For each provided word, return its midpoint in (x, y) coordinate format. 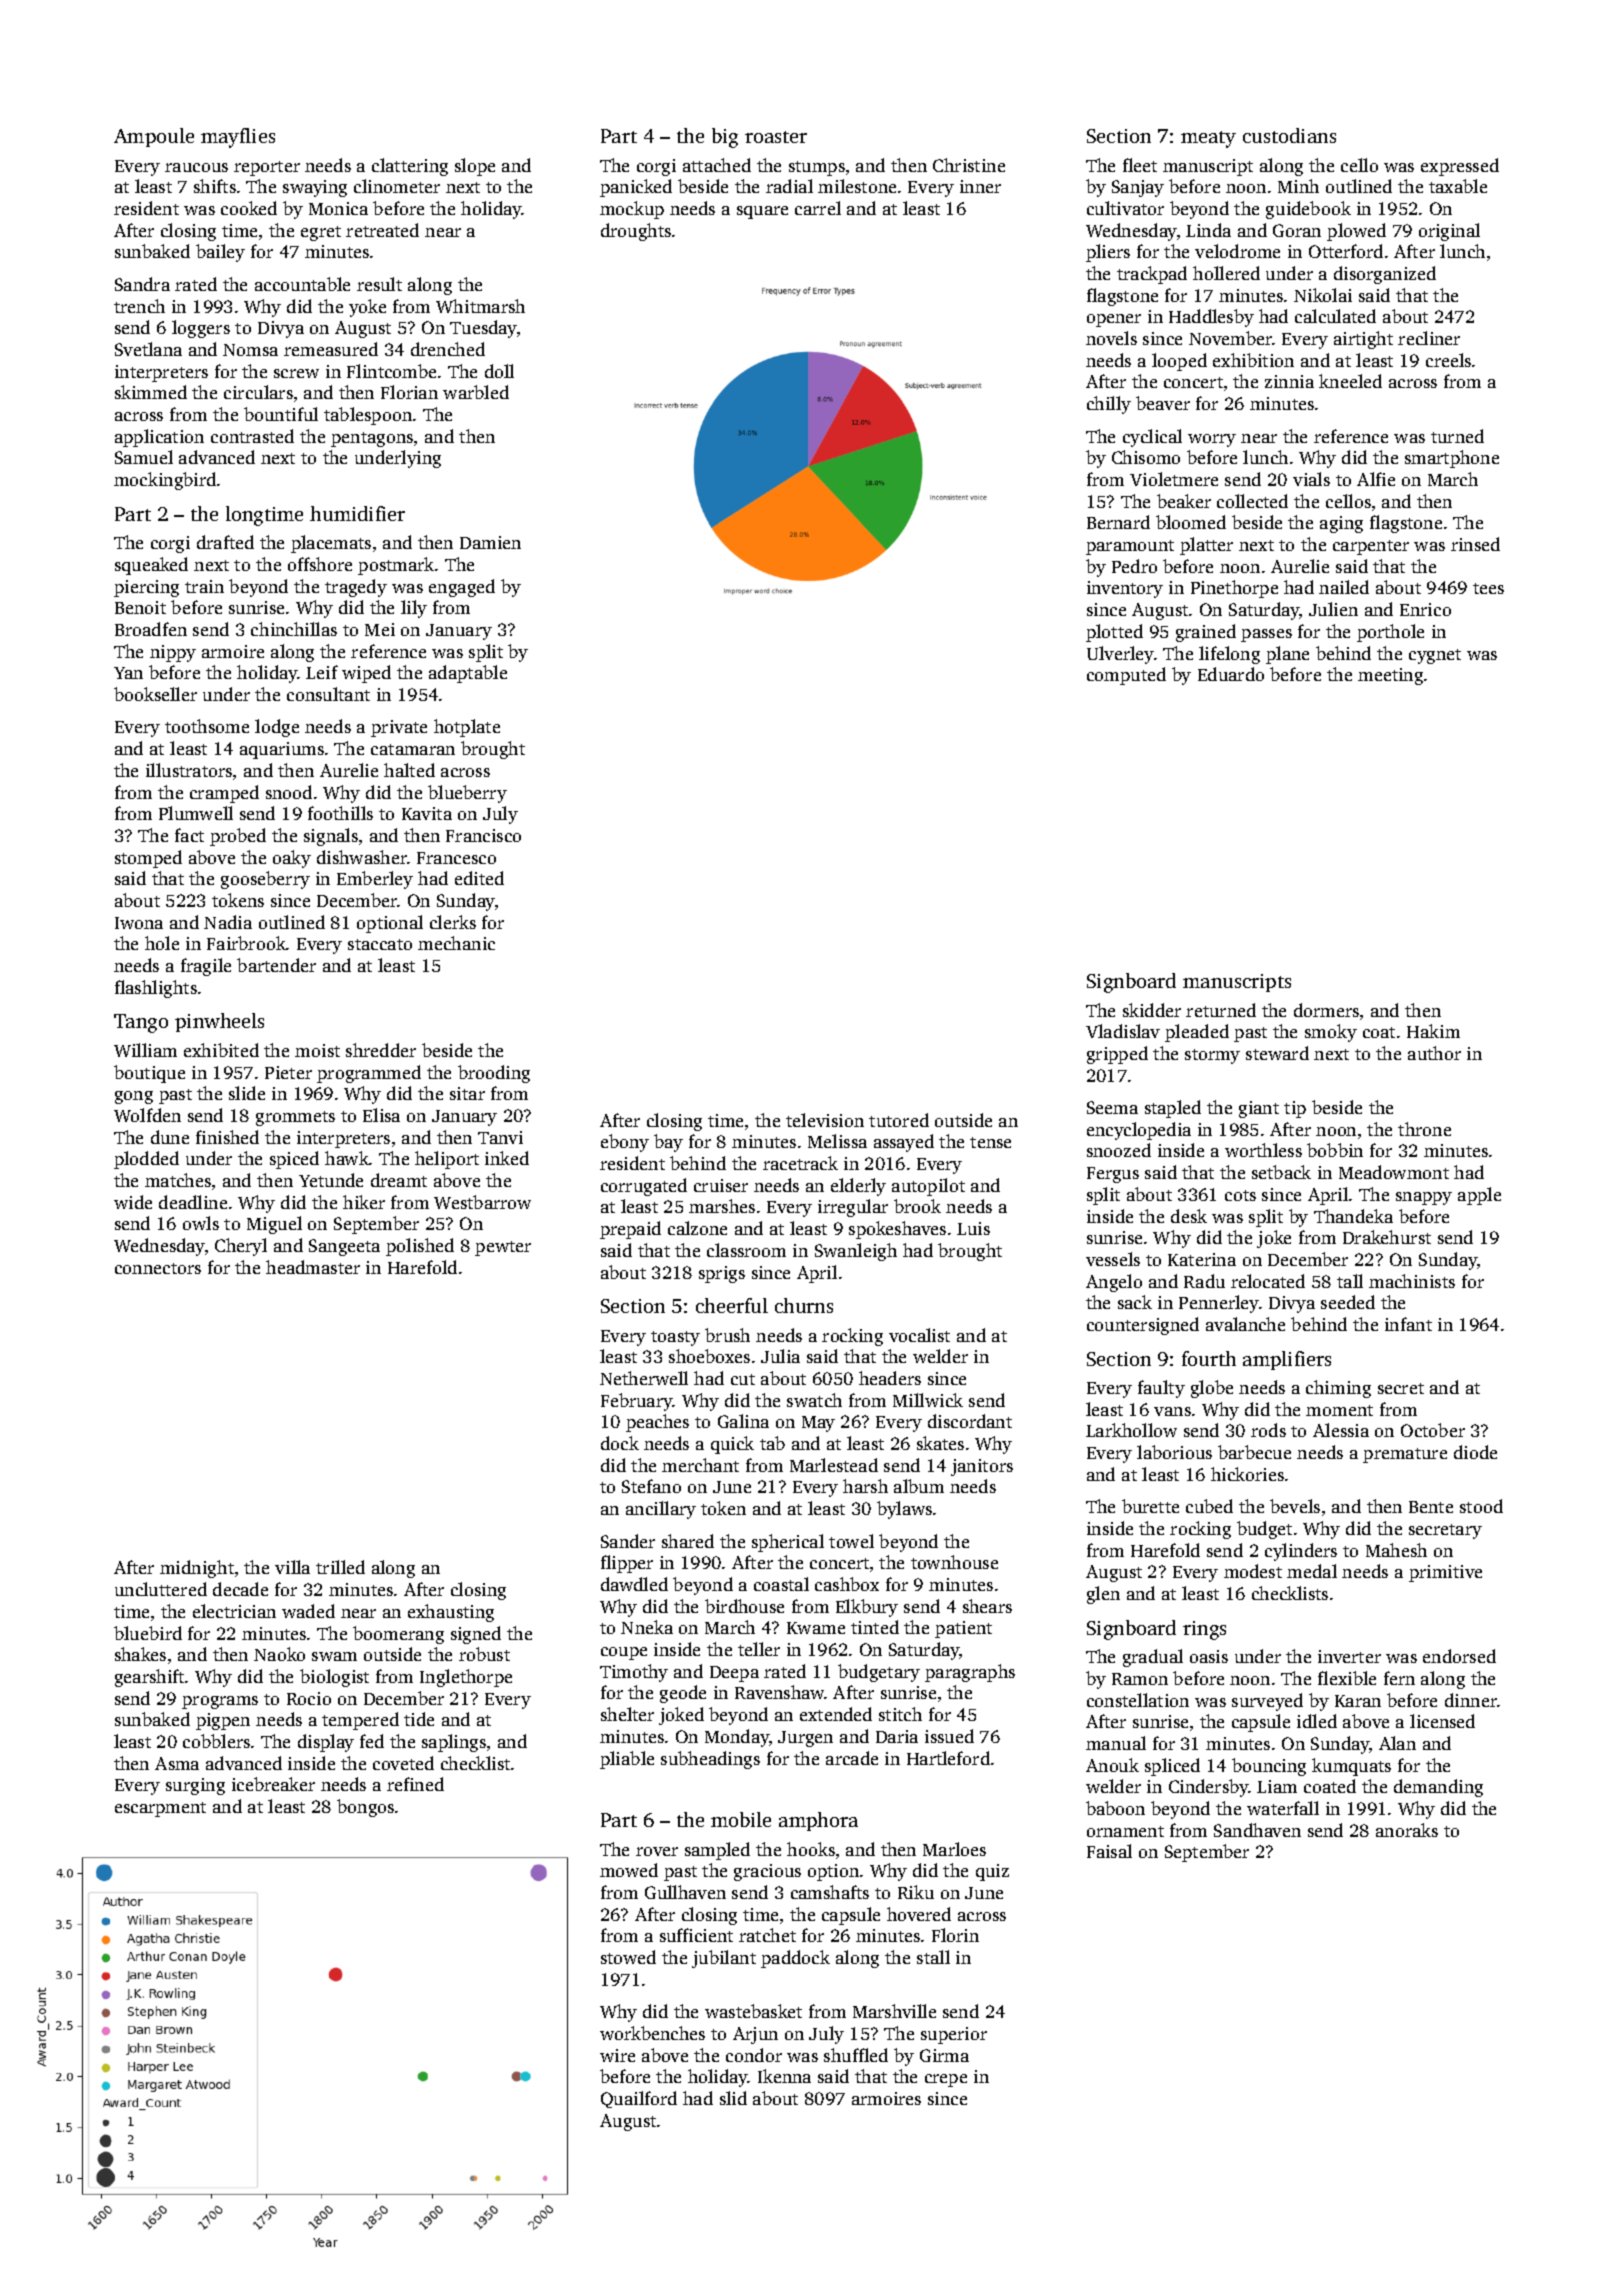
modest (1253, 1571)
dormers (1326, 1010)
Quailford (639, 2099)
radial (789, 186)
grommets (295, 1118)
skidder (1152, 1010)
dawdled (634, 1584)
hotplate (467, 728)
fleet (1140, 165)
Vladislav (1123, 1031)
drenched (448, 349)
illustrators (189, 770)
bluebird (148, 1633)
